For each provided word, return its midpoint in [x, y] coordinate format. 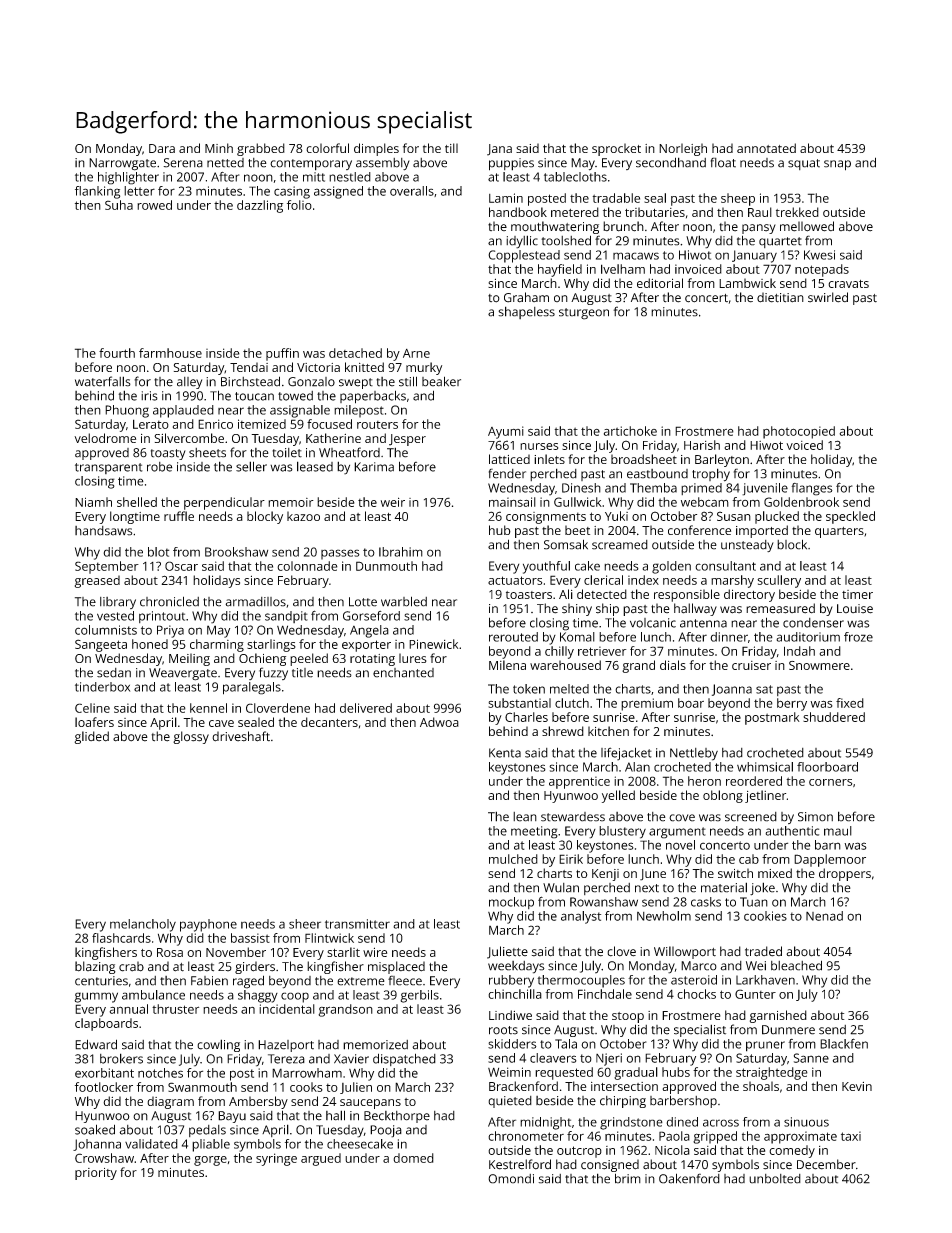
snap [837, 165]
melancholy [143, 925]
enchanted [403, 673]
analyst [581, 917]
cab [749, 859]
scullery [779, 581]
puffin [282, 354]
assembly [383, 164]
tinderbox [102, 687]
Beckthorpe [397, 1117]
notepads [822, 270]
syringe [276, 1159]
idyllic [522, 242]
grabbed [261, 149]
